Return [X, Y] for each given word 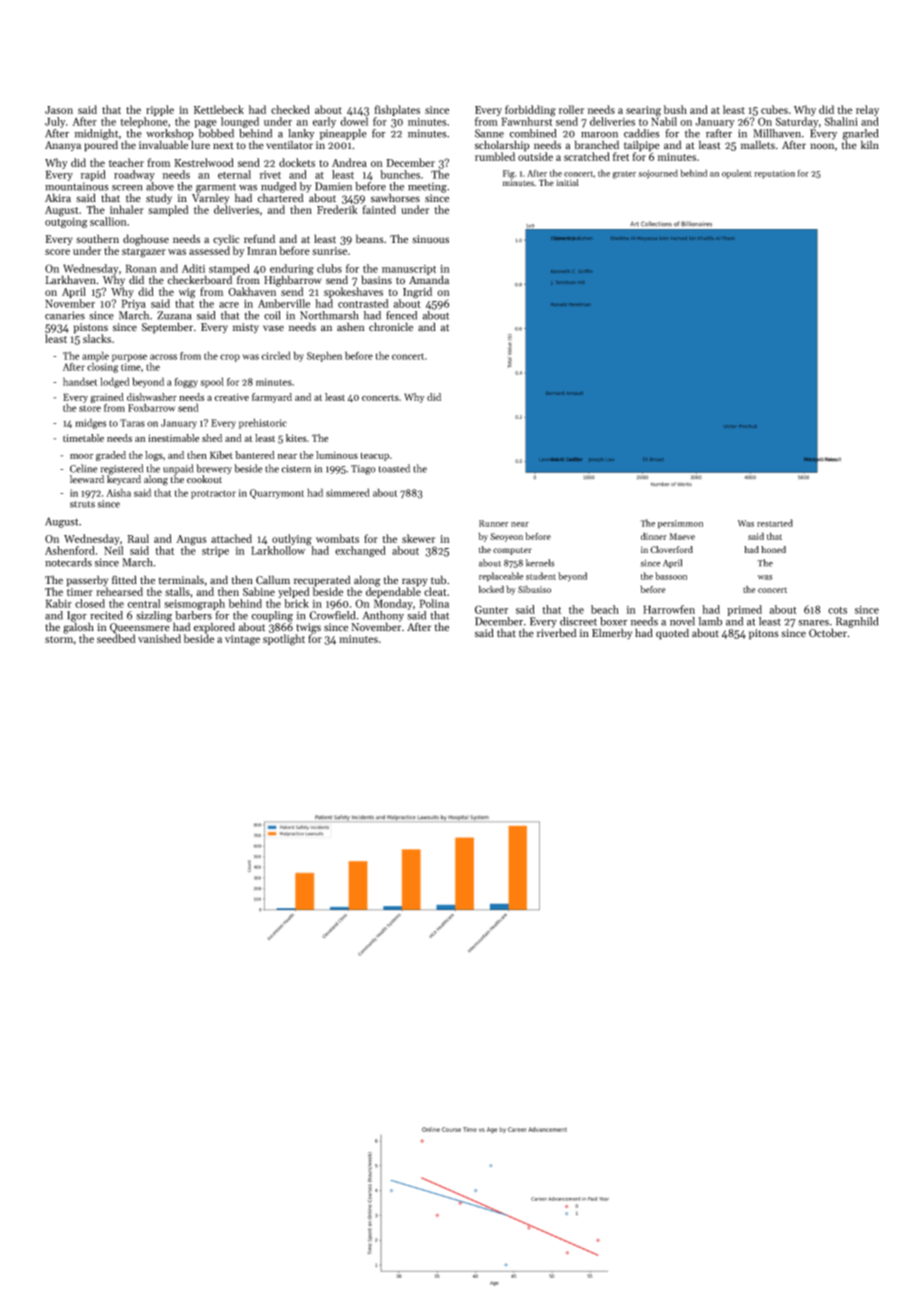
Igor [77, 616]
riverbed [557, 633]
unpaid [178, 469]
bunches [400, 174]
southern [97, 239]
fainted [379, 209]
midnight [96, 134]
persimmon [680, 524]
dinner [654, 536]
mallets [758, 144]
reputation [774, 174]
